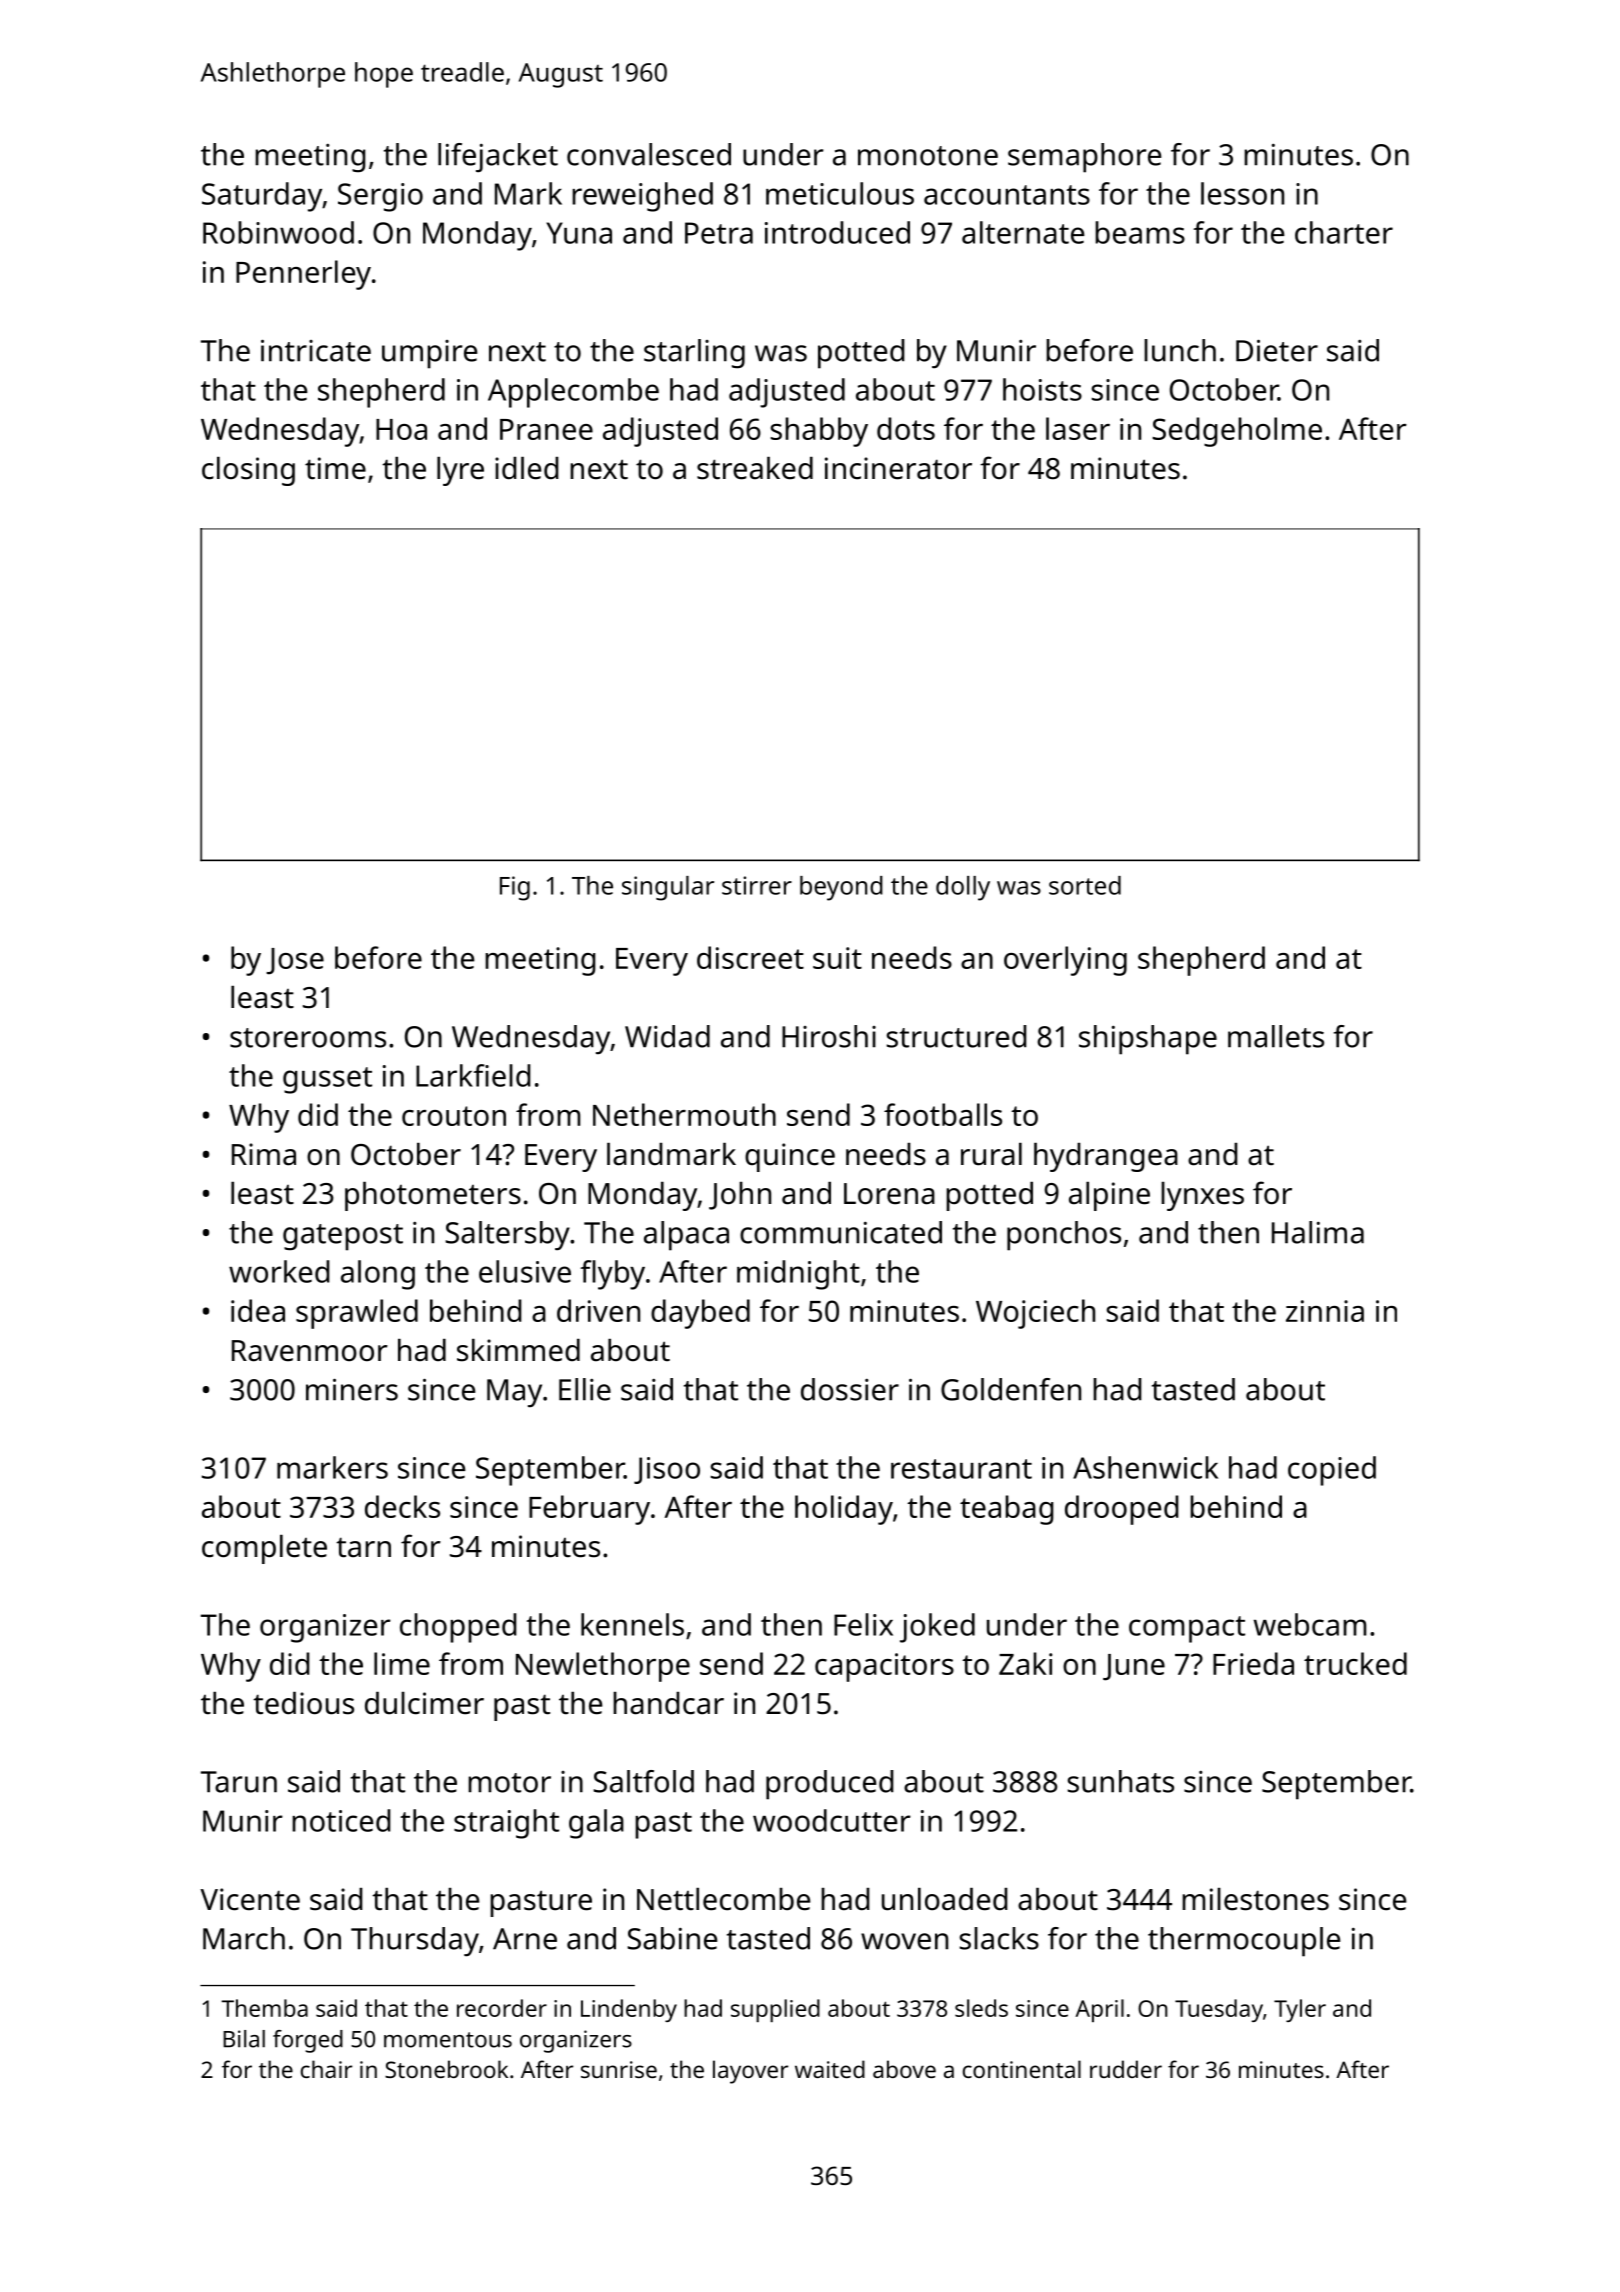  I want to click on convalesced, so click(649, 154).
